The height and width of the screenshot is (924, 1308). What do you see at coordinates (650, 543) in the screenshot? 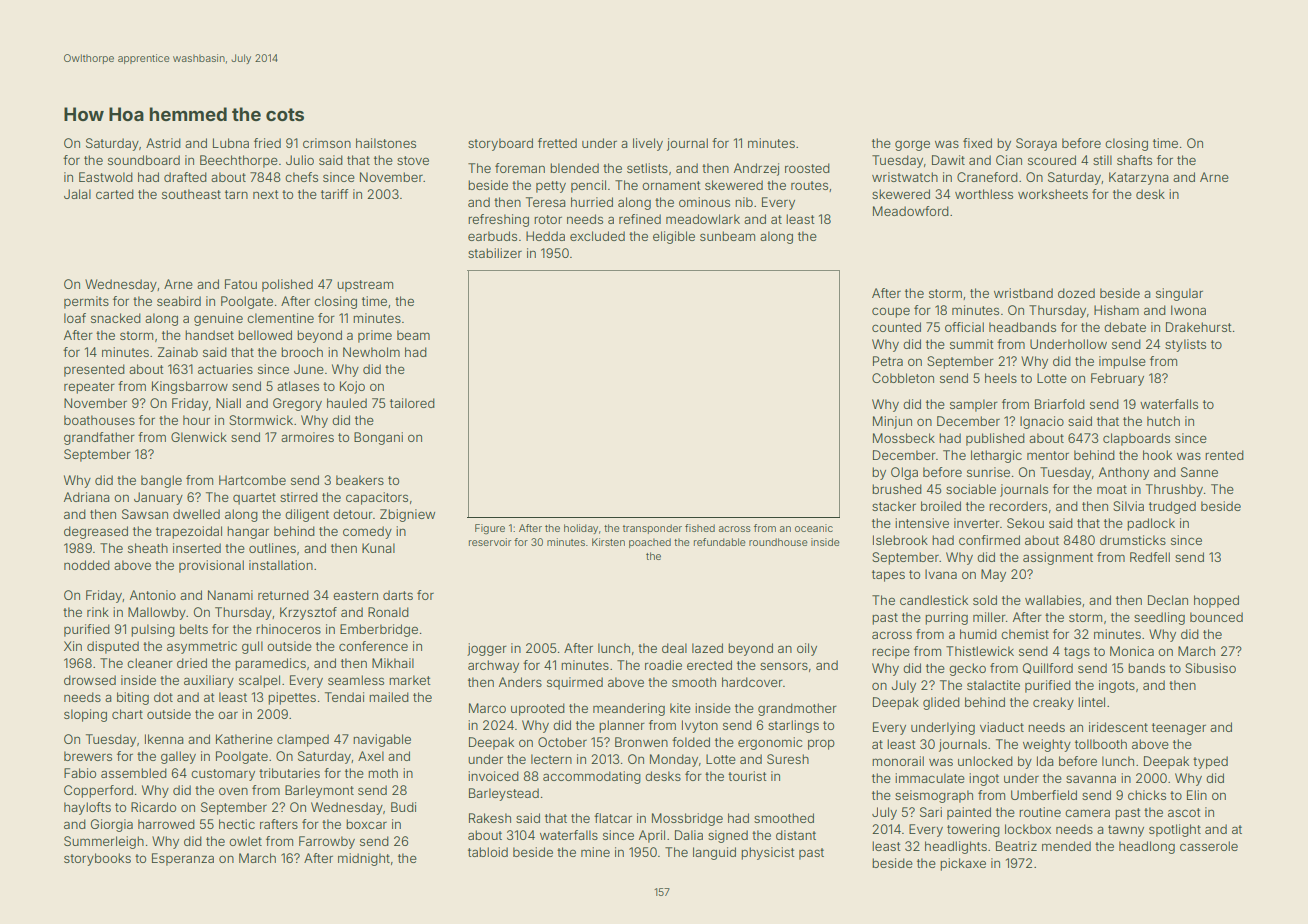
I see `poached` at bounding box center [650, 543].
